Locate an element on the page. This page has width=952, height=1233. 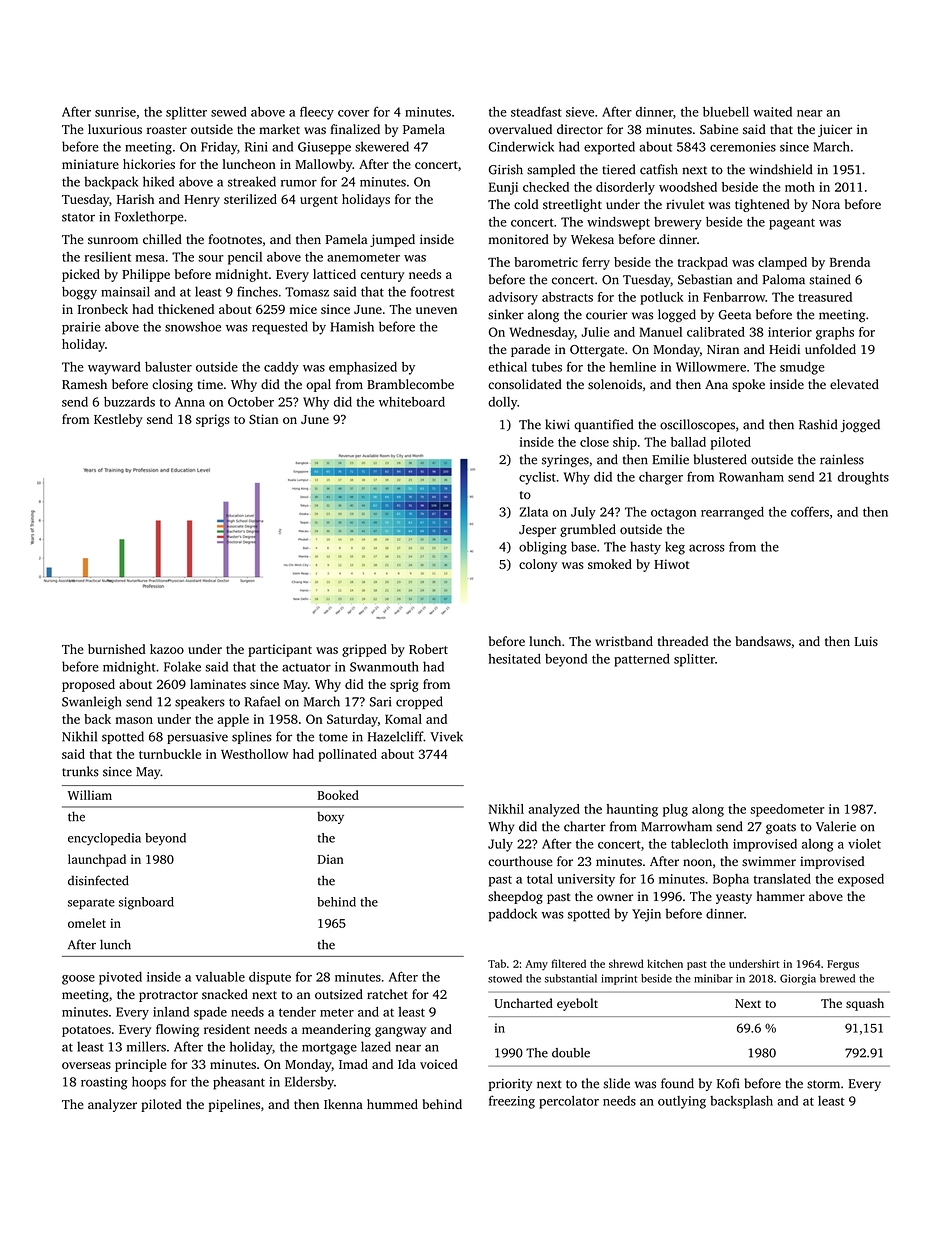
Kestleby is located at coordinates (118, 420).
